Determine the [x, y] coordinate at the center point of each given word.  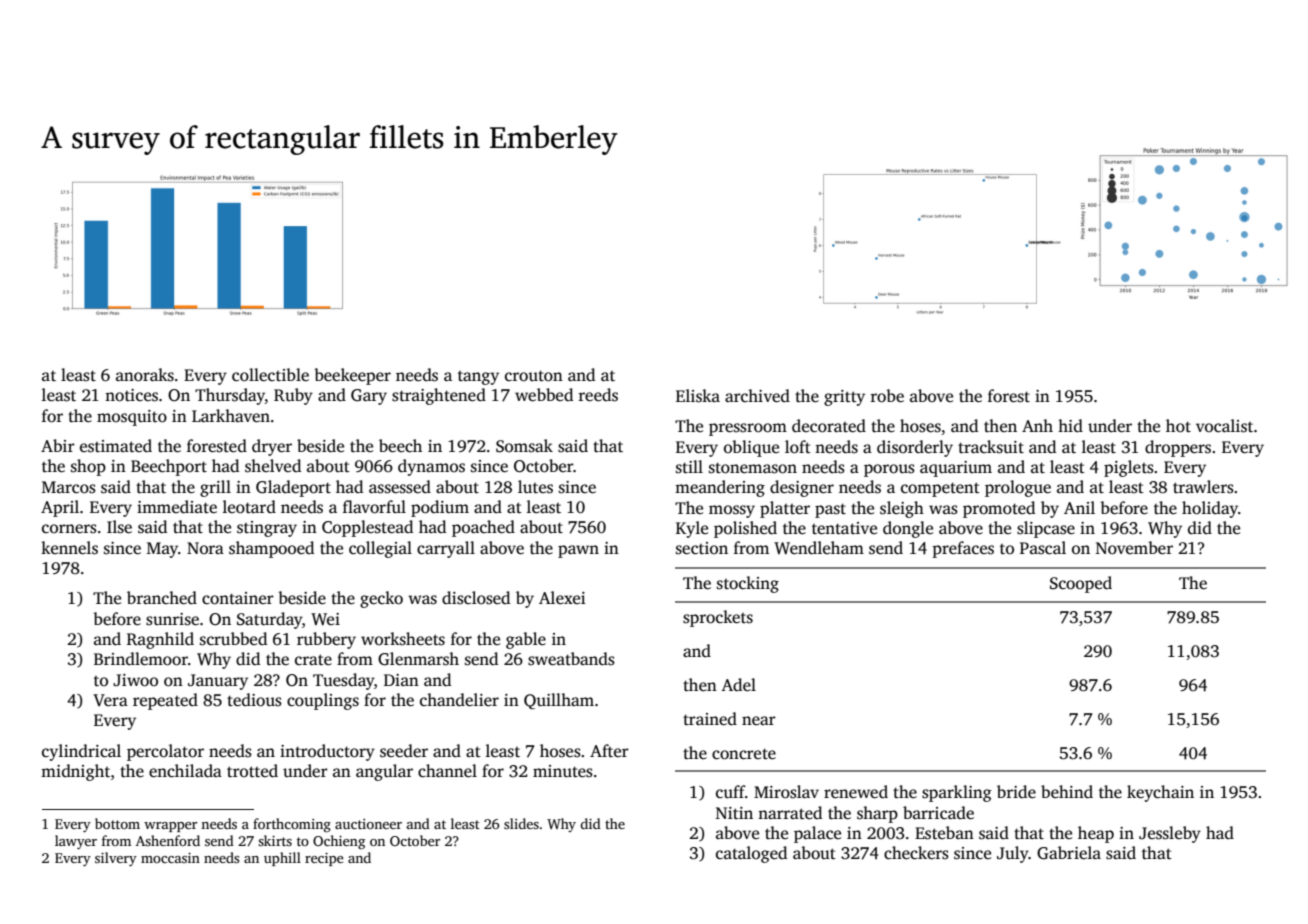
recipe [324, 859]
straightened [439, 396]
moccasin [170, 858]
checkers [916, 853]
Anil [1079, 507]
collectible [270, 375]
